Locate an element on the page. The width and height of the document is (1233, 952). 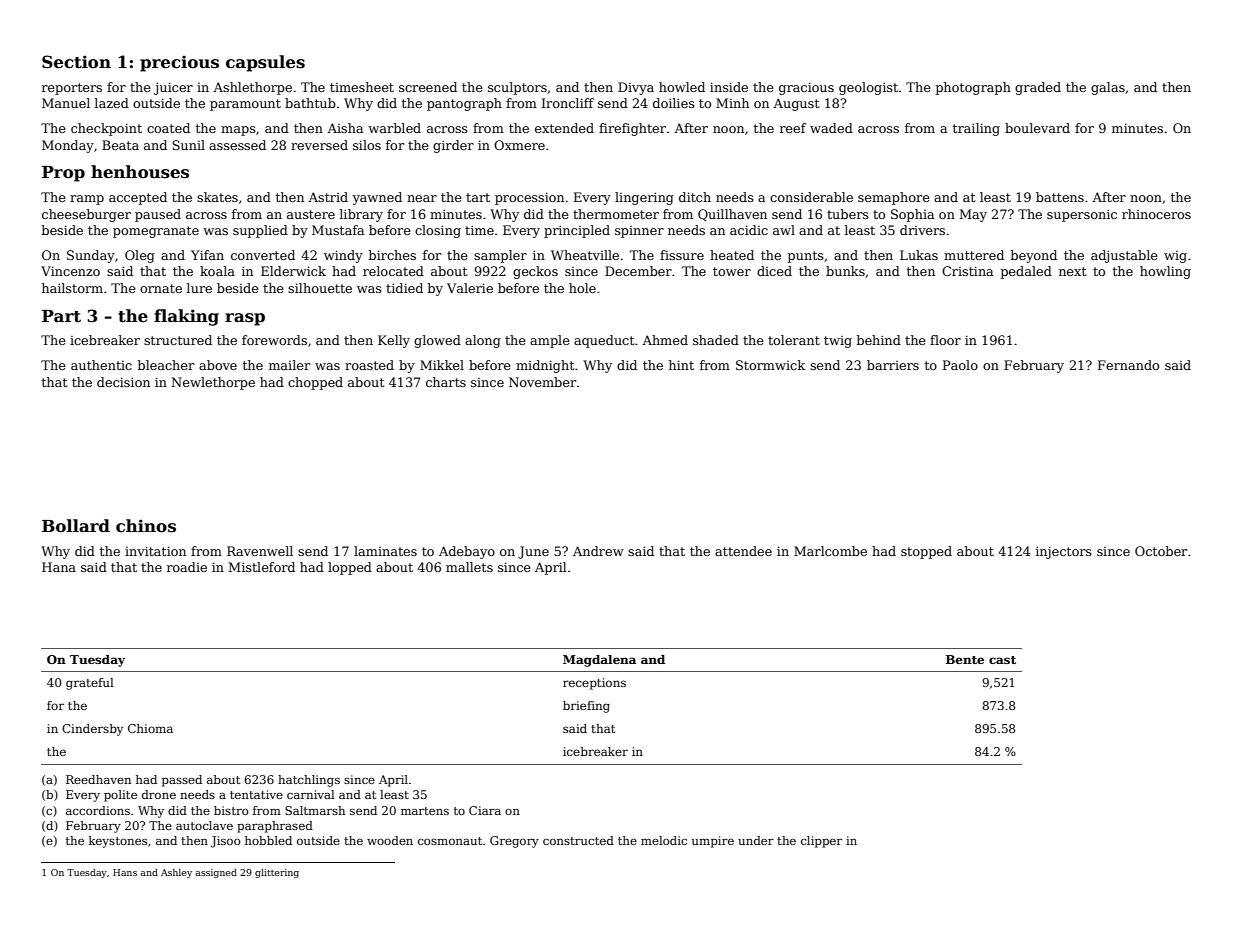
aqueduct is located at coordinates (604, 341).
